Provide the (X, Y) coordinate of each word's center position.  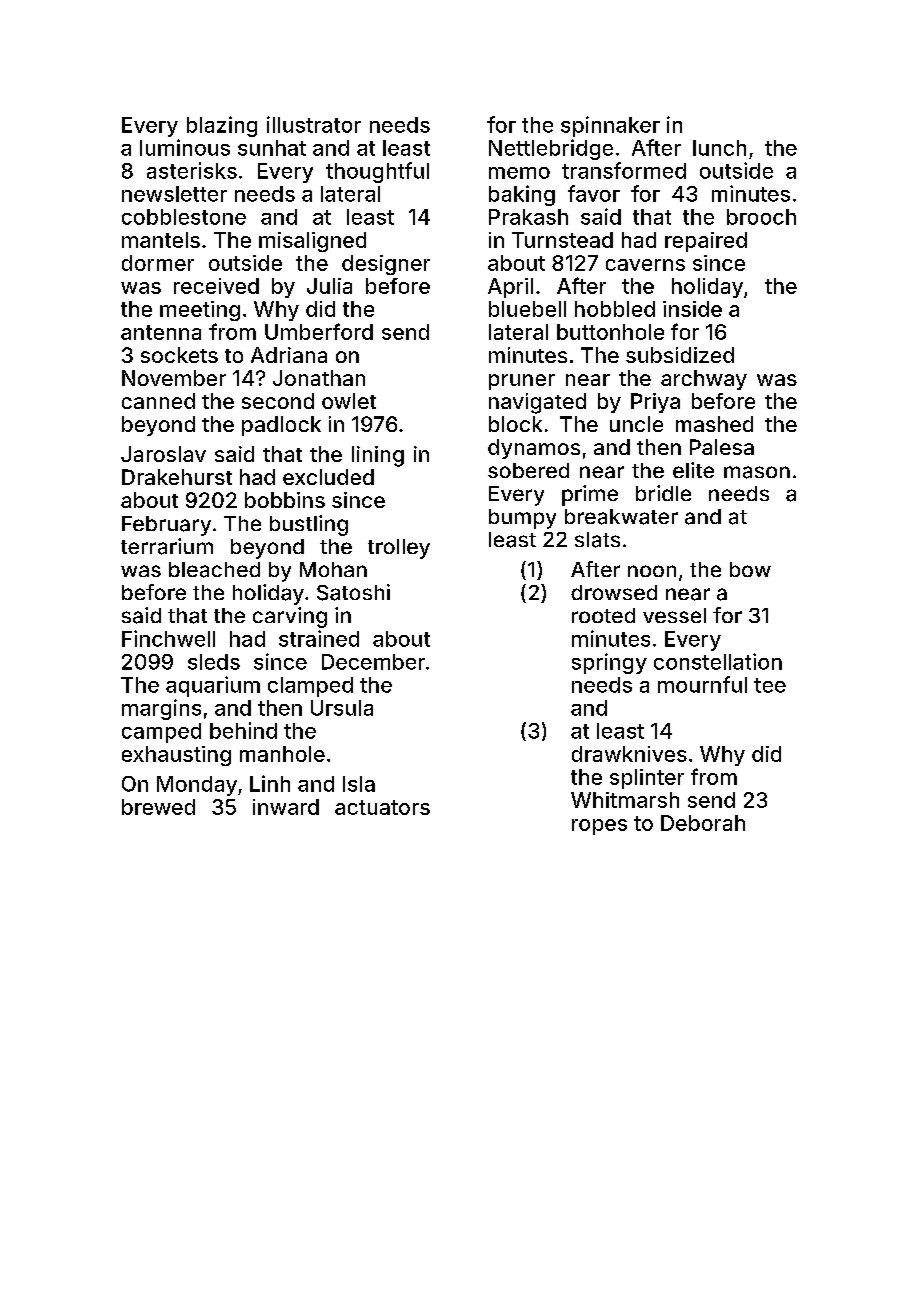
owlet (349, 401)
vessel (674, 615)
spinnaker (610, 126)
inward (286, 807)
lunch (719, 148)
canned (158, 401)
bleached (214, 570)
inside (692, 309)
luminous (185, 147)
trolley (399, 549)
